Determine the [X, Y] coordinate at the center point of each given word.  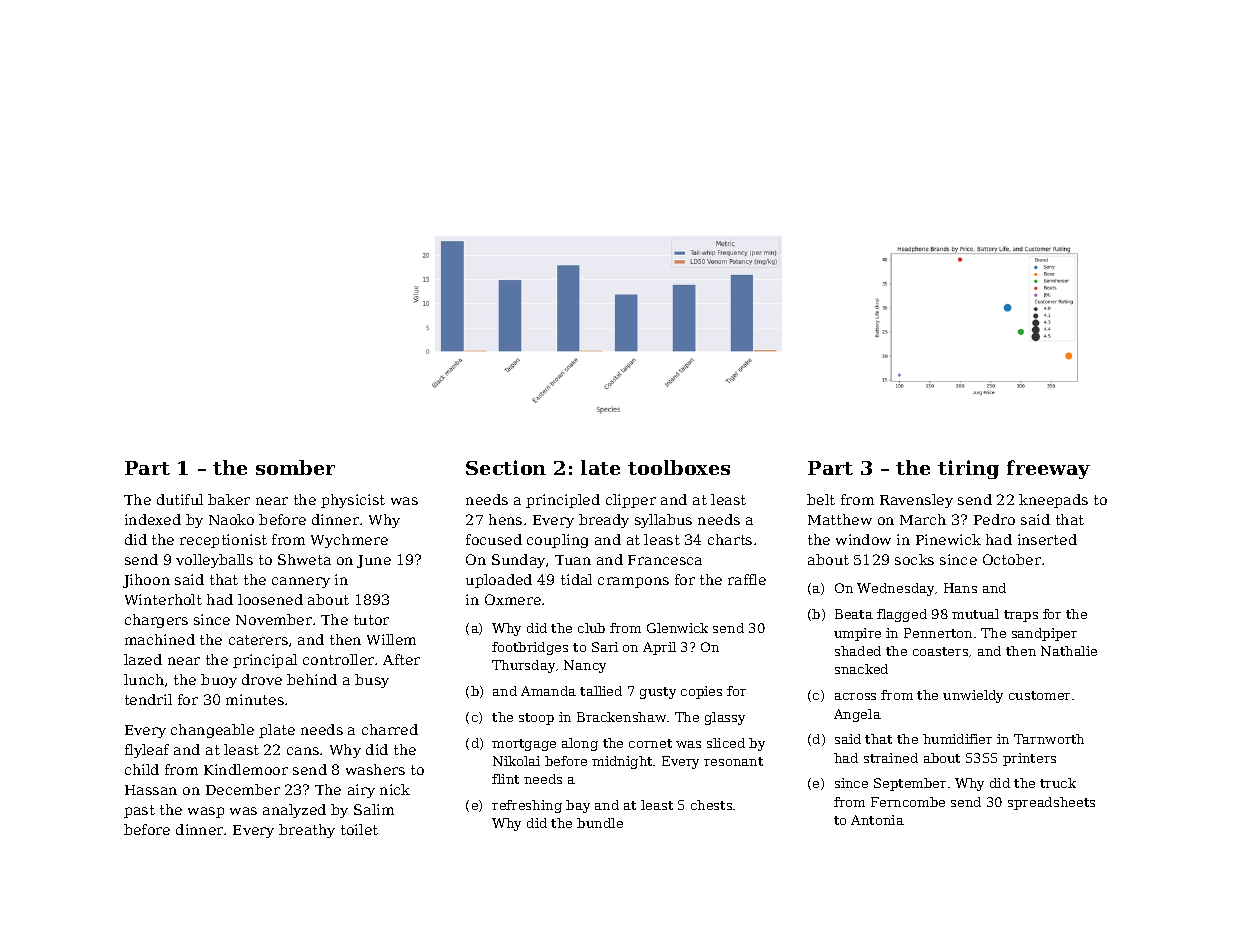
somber [295, 467]
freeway [1048, 469]
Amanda [548, 691]
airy [361, 791]
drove [262, 679]
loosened [270, 599]
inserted [1047, 539]
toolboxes [679, 467]
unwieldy [973, 696]
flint [505, 779]
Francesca [665, 560]
